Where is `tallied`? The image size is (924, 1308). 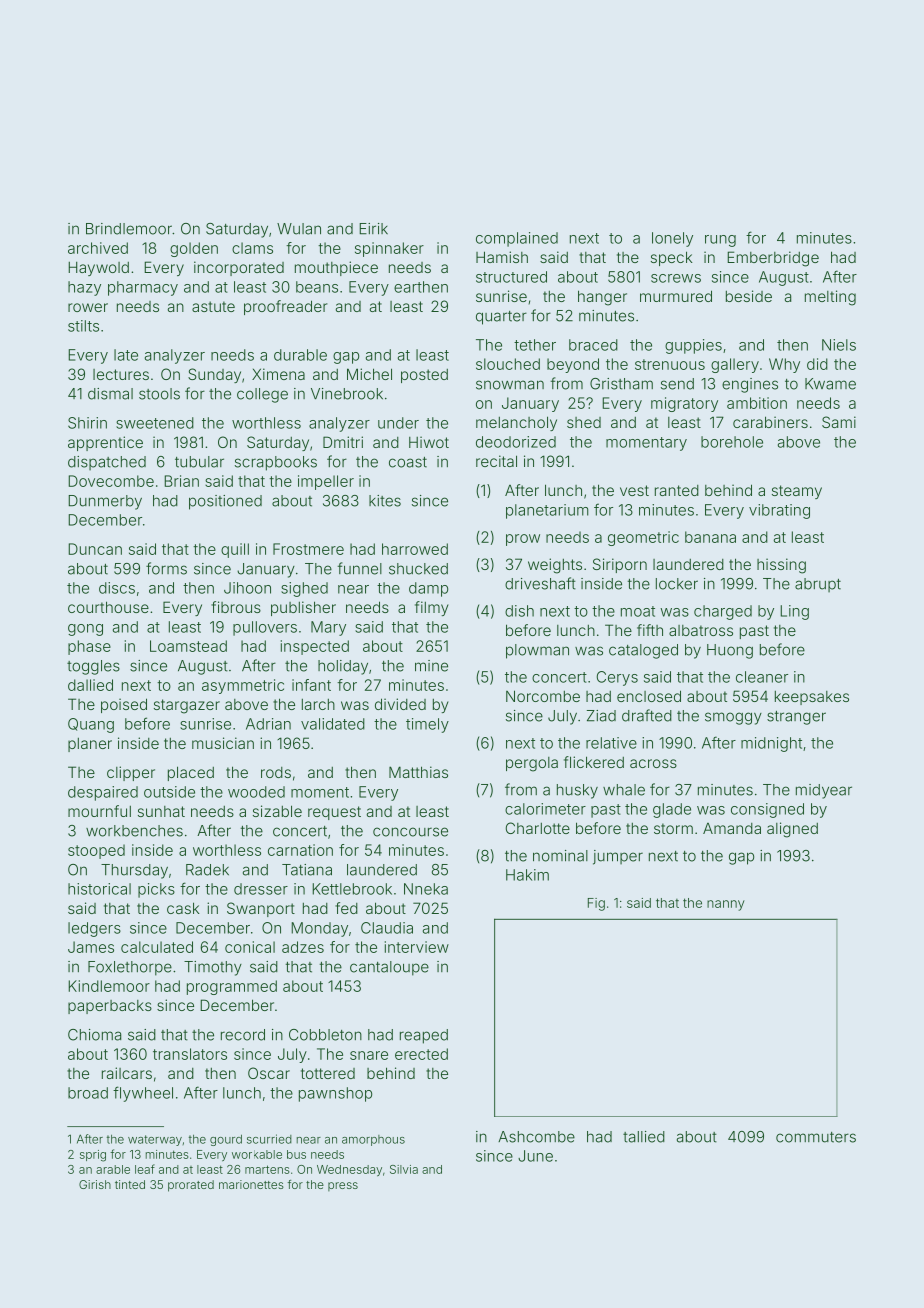 tallied is located at coordinates (644, 1137).
